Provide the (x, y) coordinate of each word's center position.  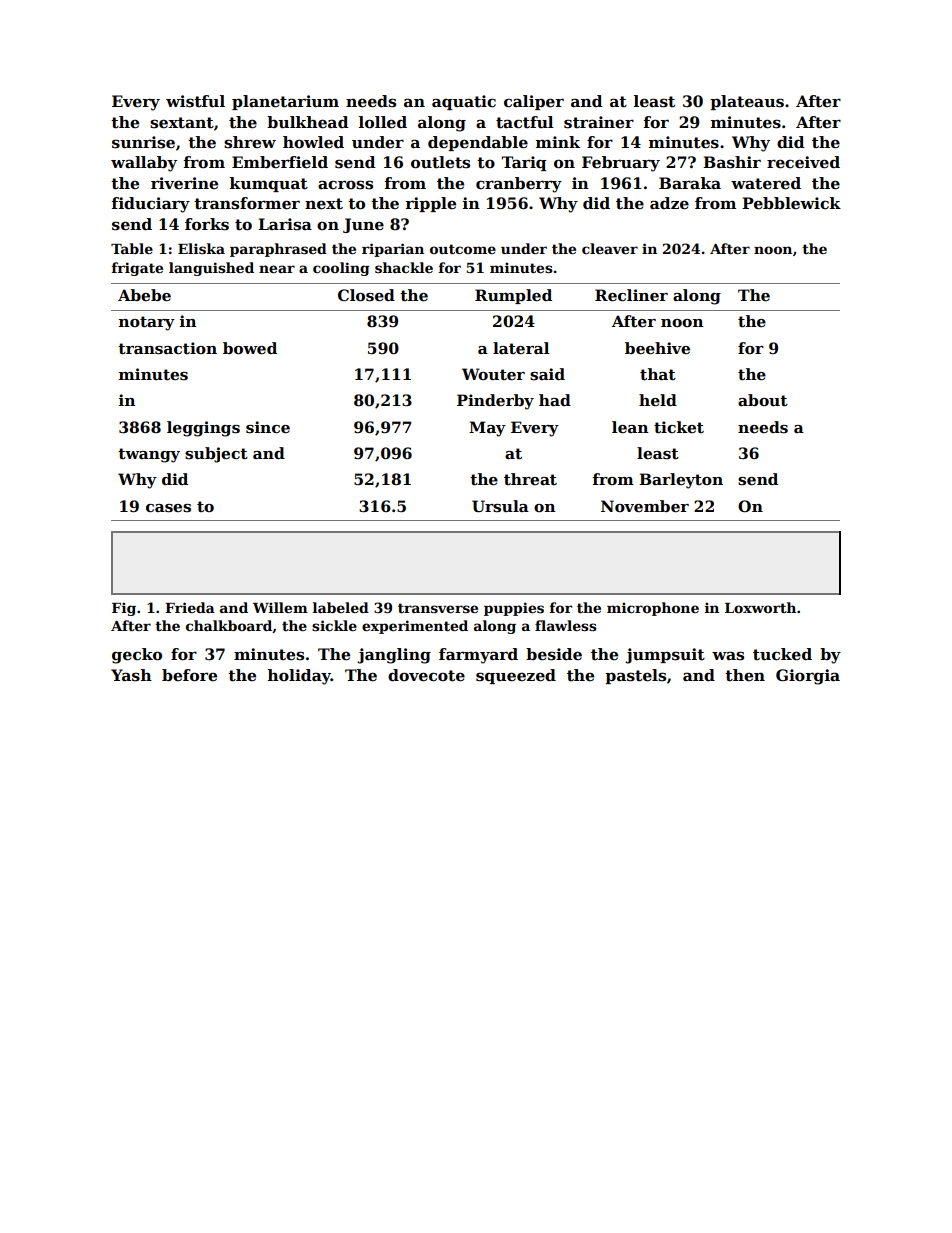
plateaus (747, 102)
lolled (383, 122)
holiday (299, 677)
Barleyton (681, 481)
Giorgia (808, 677)
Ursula (500, 506)
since (268, 427)
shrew (250, 142)
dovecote (426, 675)
